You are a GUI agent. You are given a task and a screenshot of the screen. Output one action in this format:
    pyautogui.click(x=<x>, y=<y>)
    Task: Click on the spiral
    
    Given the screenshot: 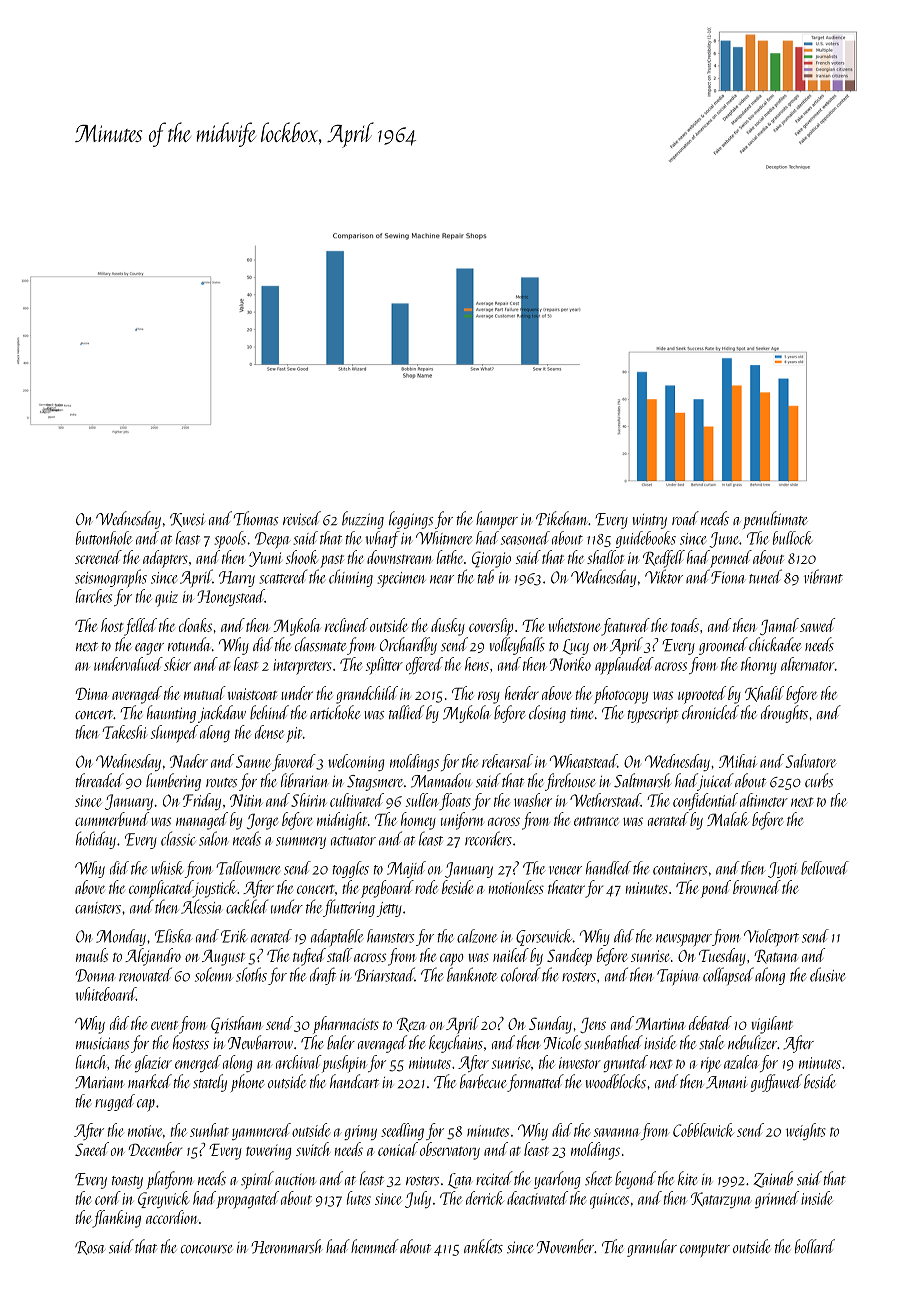 What is the action you would take?
    pyautogui.click(x=257, y=1180)
